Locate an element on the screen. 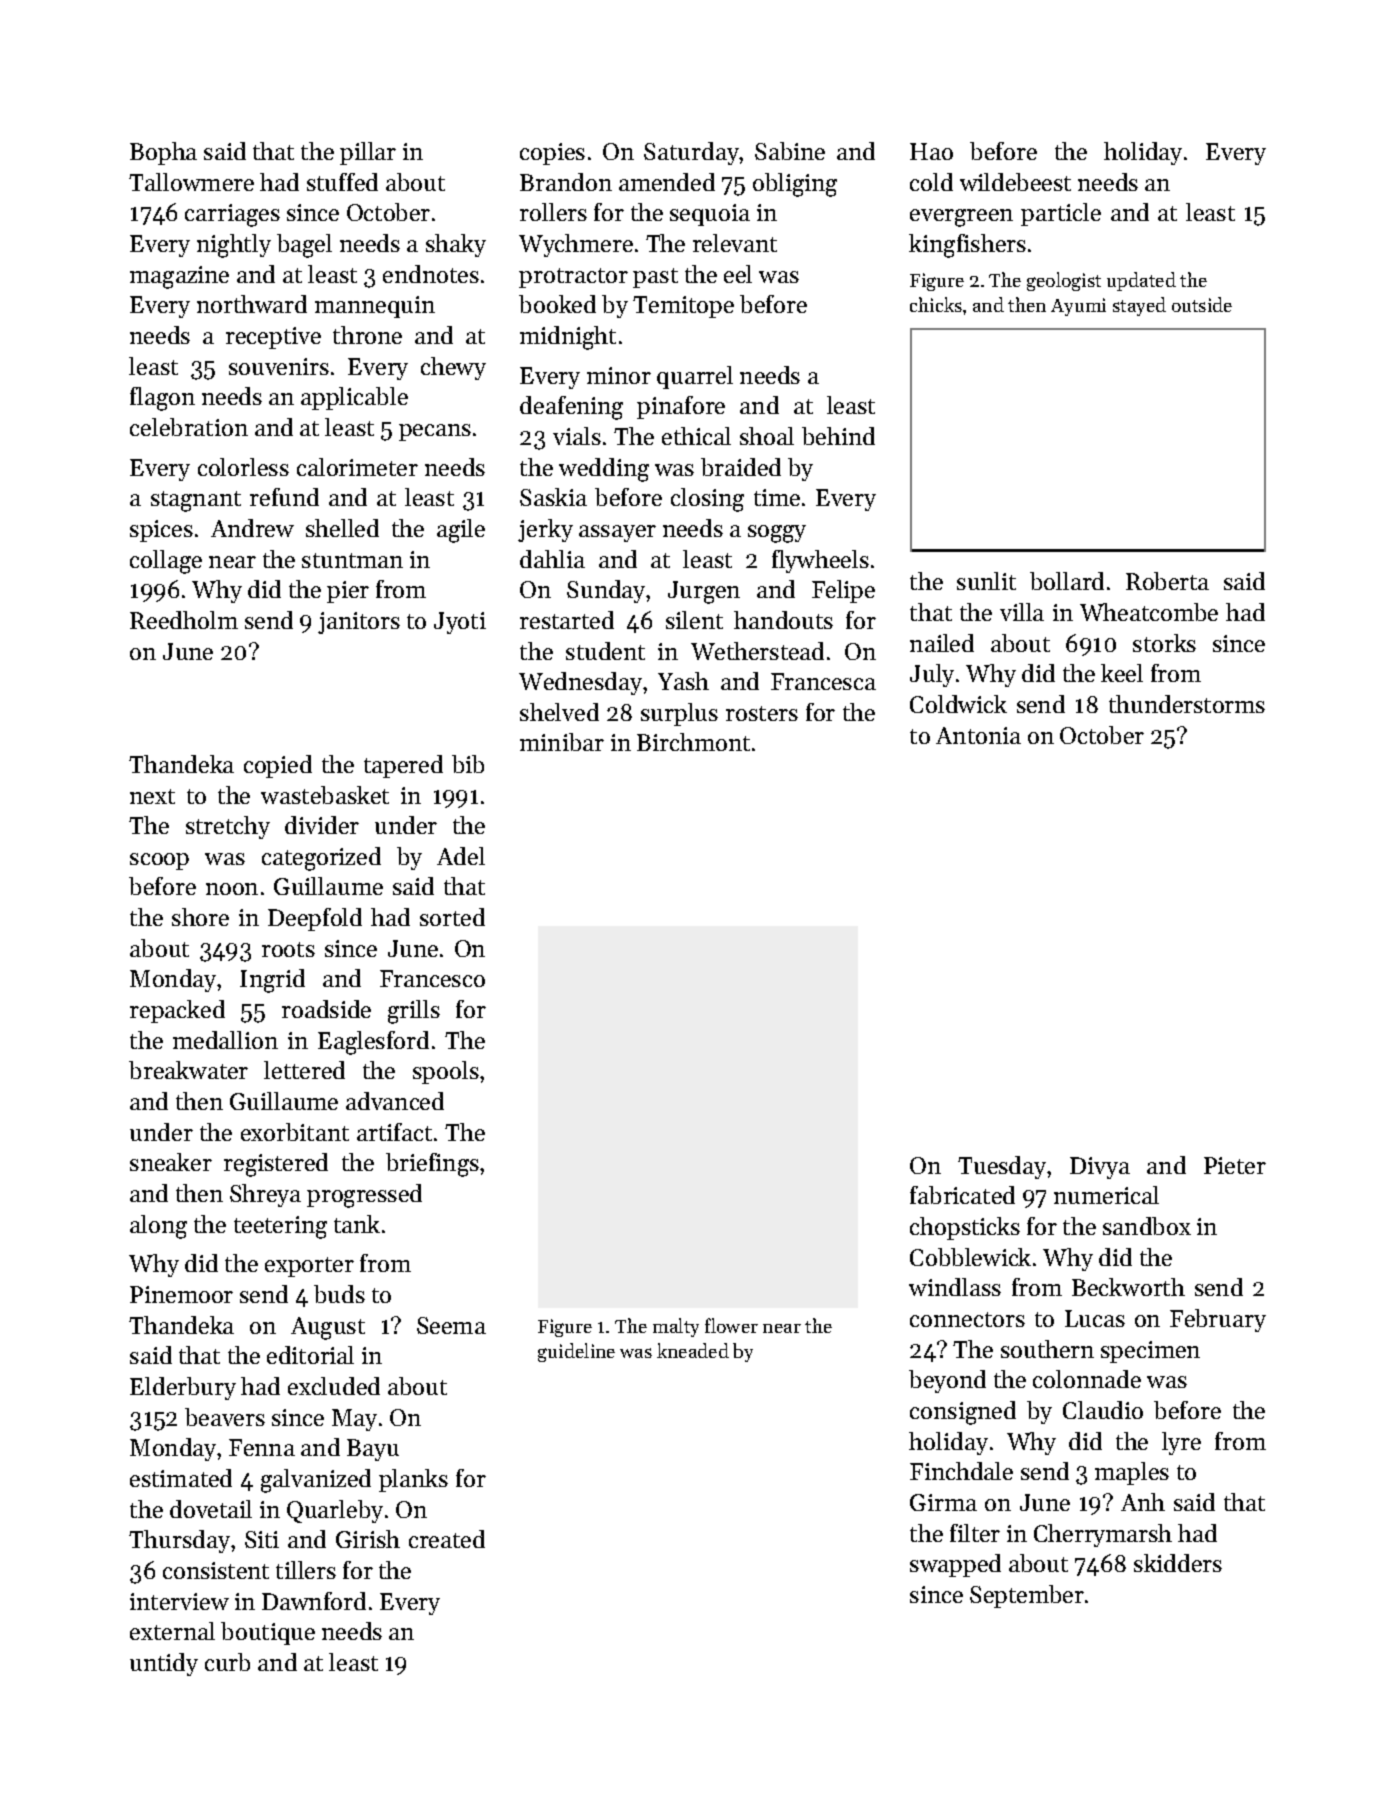 The width and height of the screenshot is (1396, 1806). untidy is located at coordinates (164, 1664).
